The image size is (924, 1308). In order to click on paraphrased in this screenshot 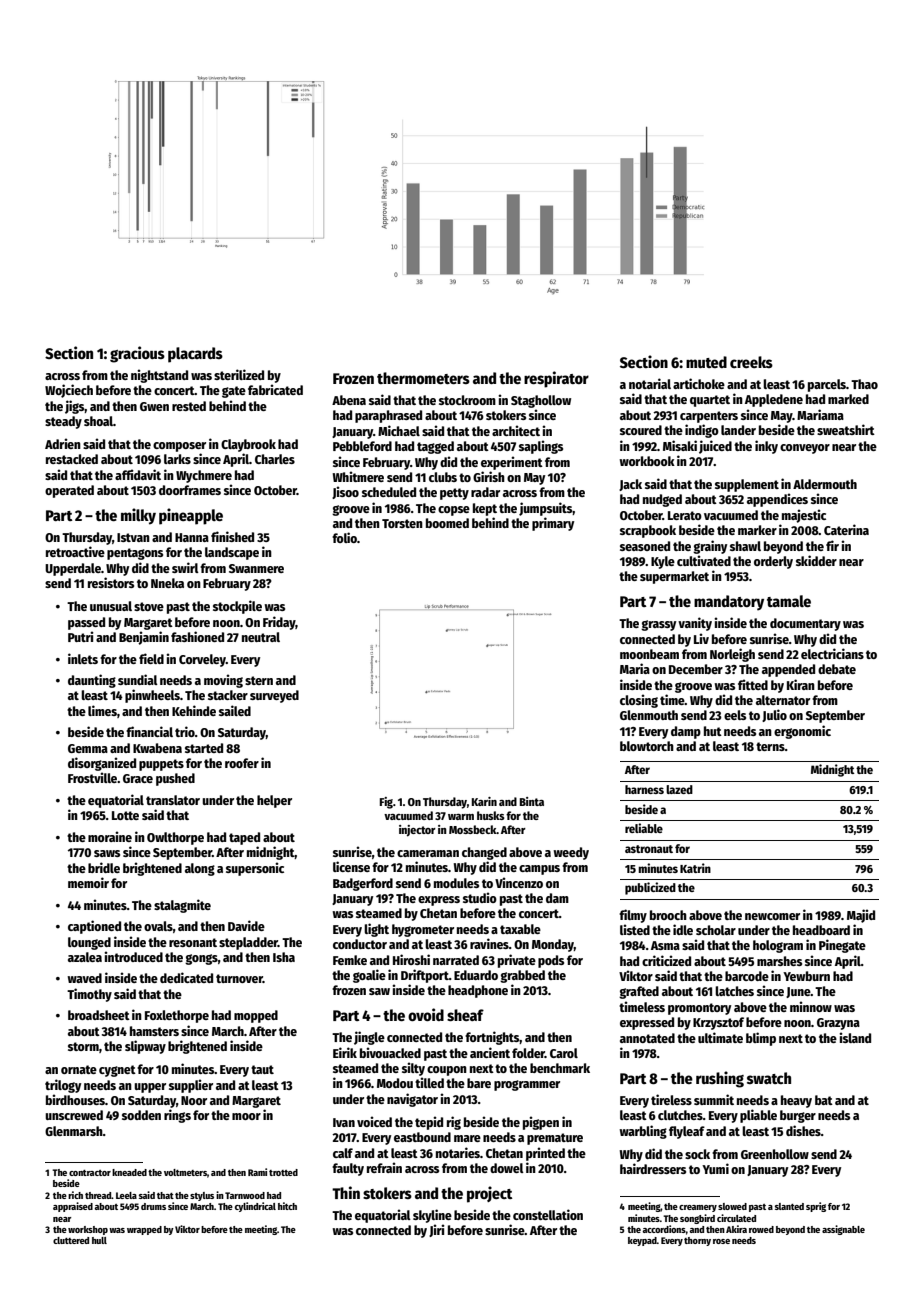, I will do `click(388, 416)`.
